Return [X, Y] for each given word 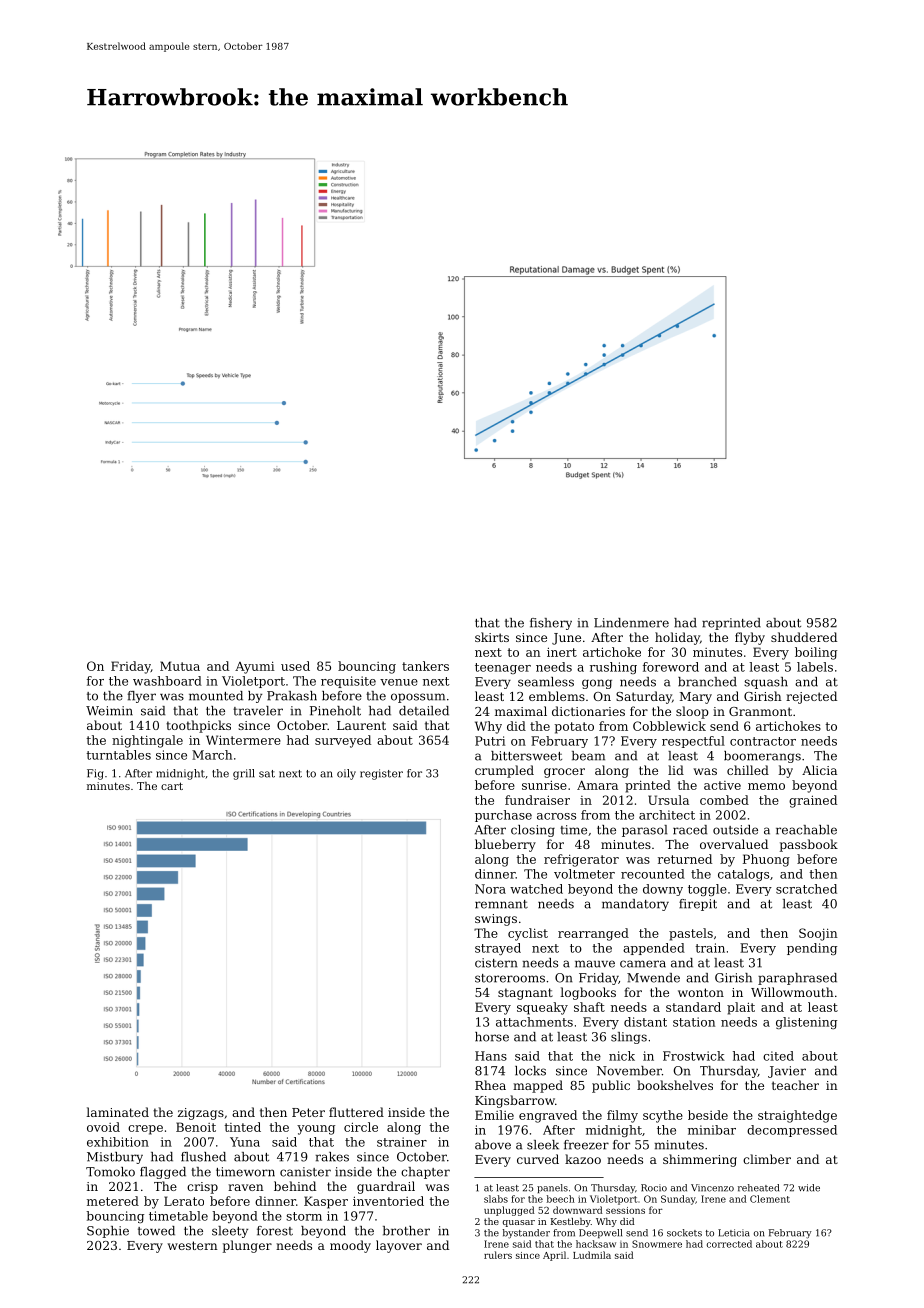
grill [244, 774]
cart [172, 786]
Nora [490, 889]
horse [492, 1037]
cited [778, 1056]
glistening [806, 1023]
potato [574, 728]
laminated [117, 1112]
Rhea [490, 1085]
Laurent [361, 725]
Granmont [760, 711]
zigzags [201, 1114]
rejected [811, 697]
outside [735, 830]
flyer [142, 697]
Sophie [108, 1232]
